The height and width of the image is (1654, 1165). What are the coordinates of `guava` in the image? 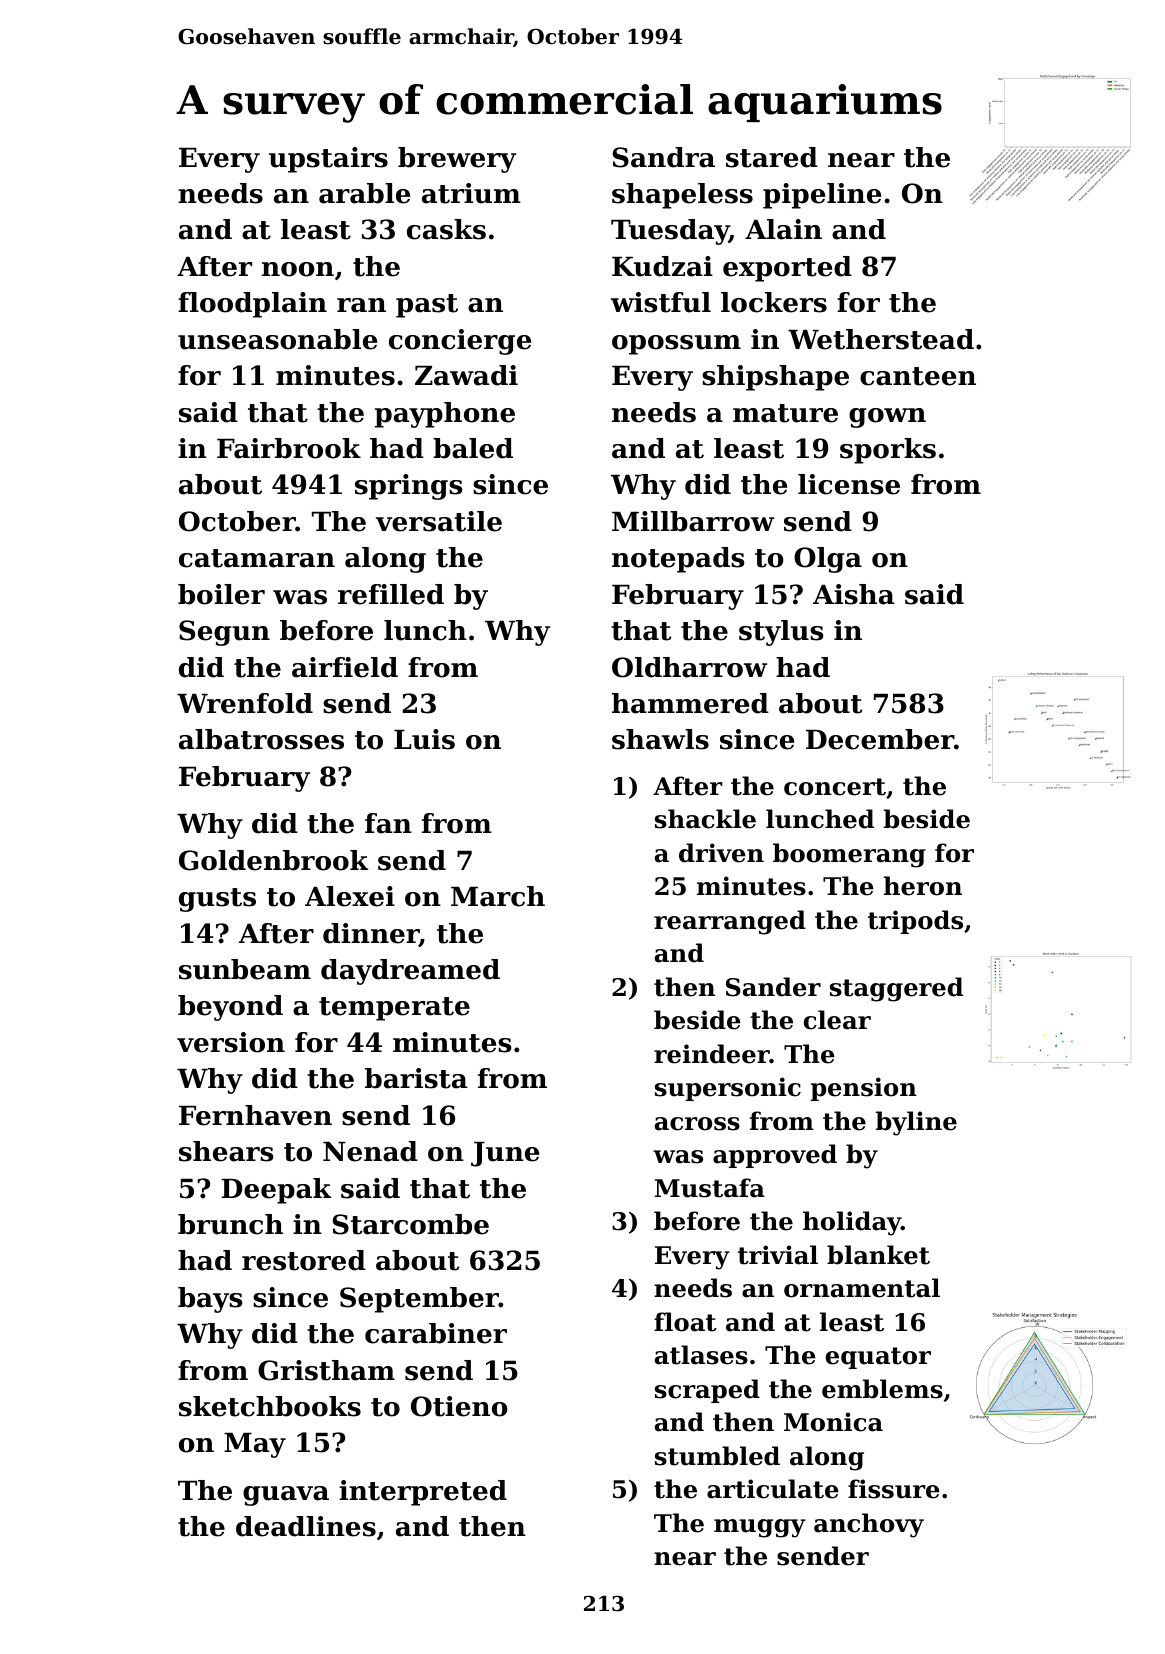 It's located at (286, 1496).
